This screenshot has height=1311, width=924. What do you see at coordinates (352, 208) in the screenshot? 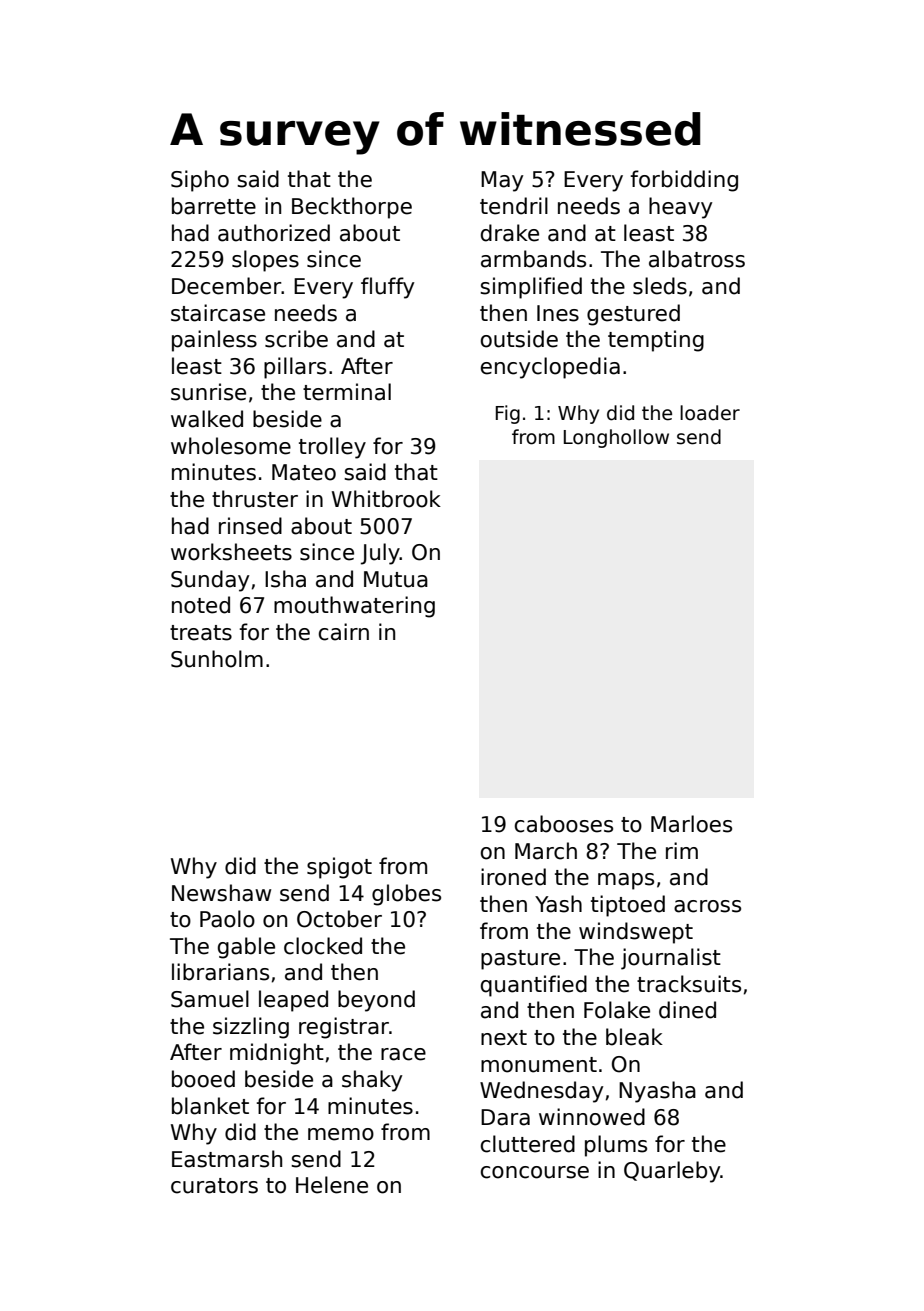
I see `Beckthorpe` at bounding box center [352, 208].
